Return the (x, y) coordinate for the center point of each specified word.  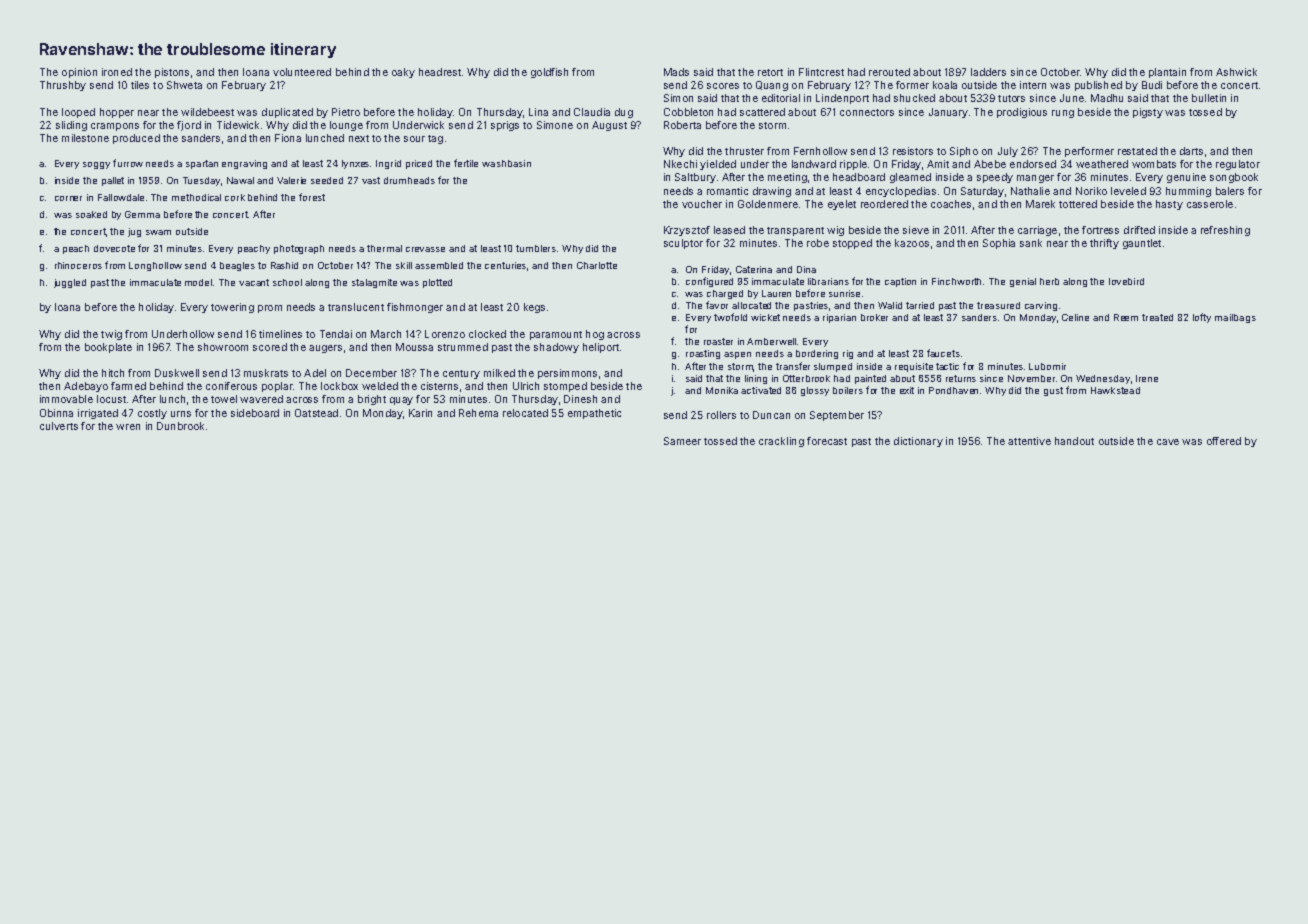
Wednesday (1103, 379)
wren (128, 427)
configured (709, 282)
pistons (172, 73)
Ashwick (1236, 72)
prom (270, 309)
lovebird (1126, 281)
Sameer (682, 441)
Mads (676, 72)
